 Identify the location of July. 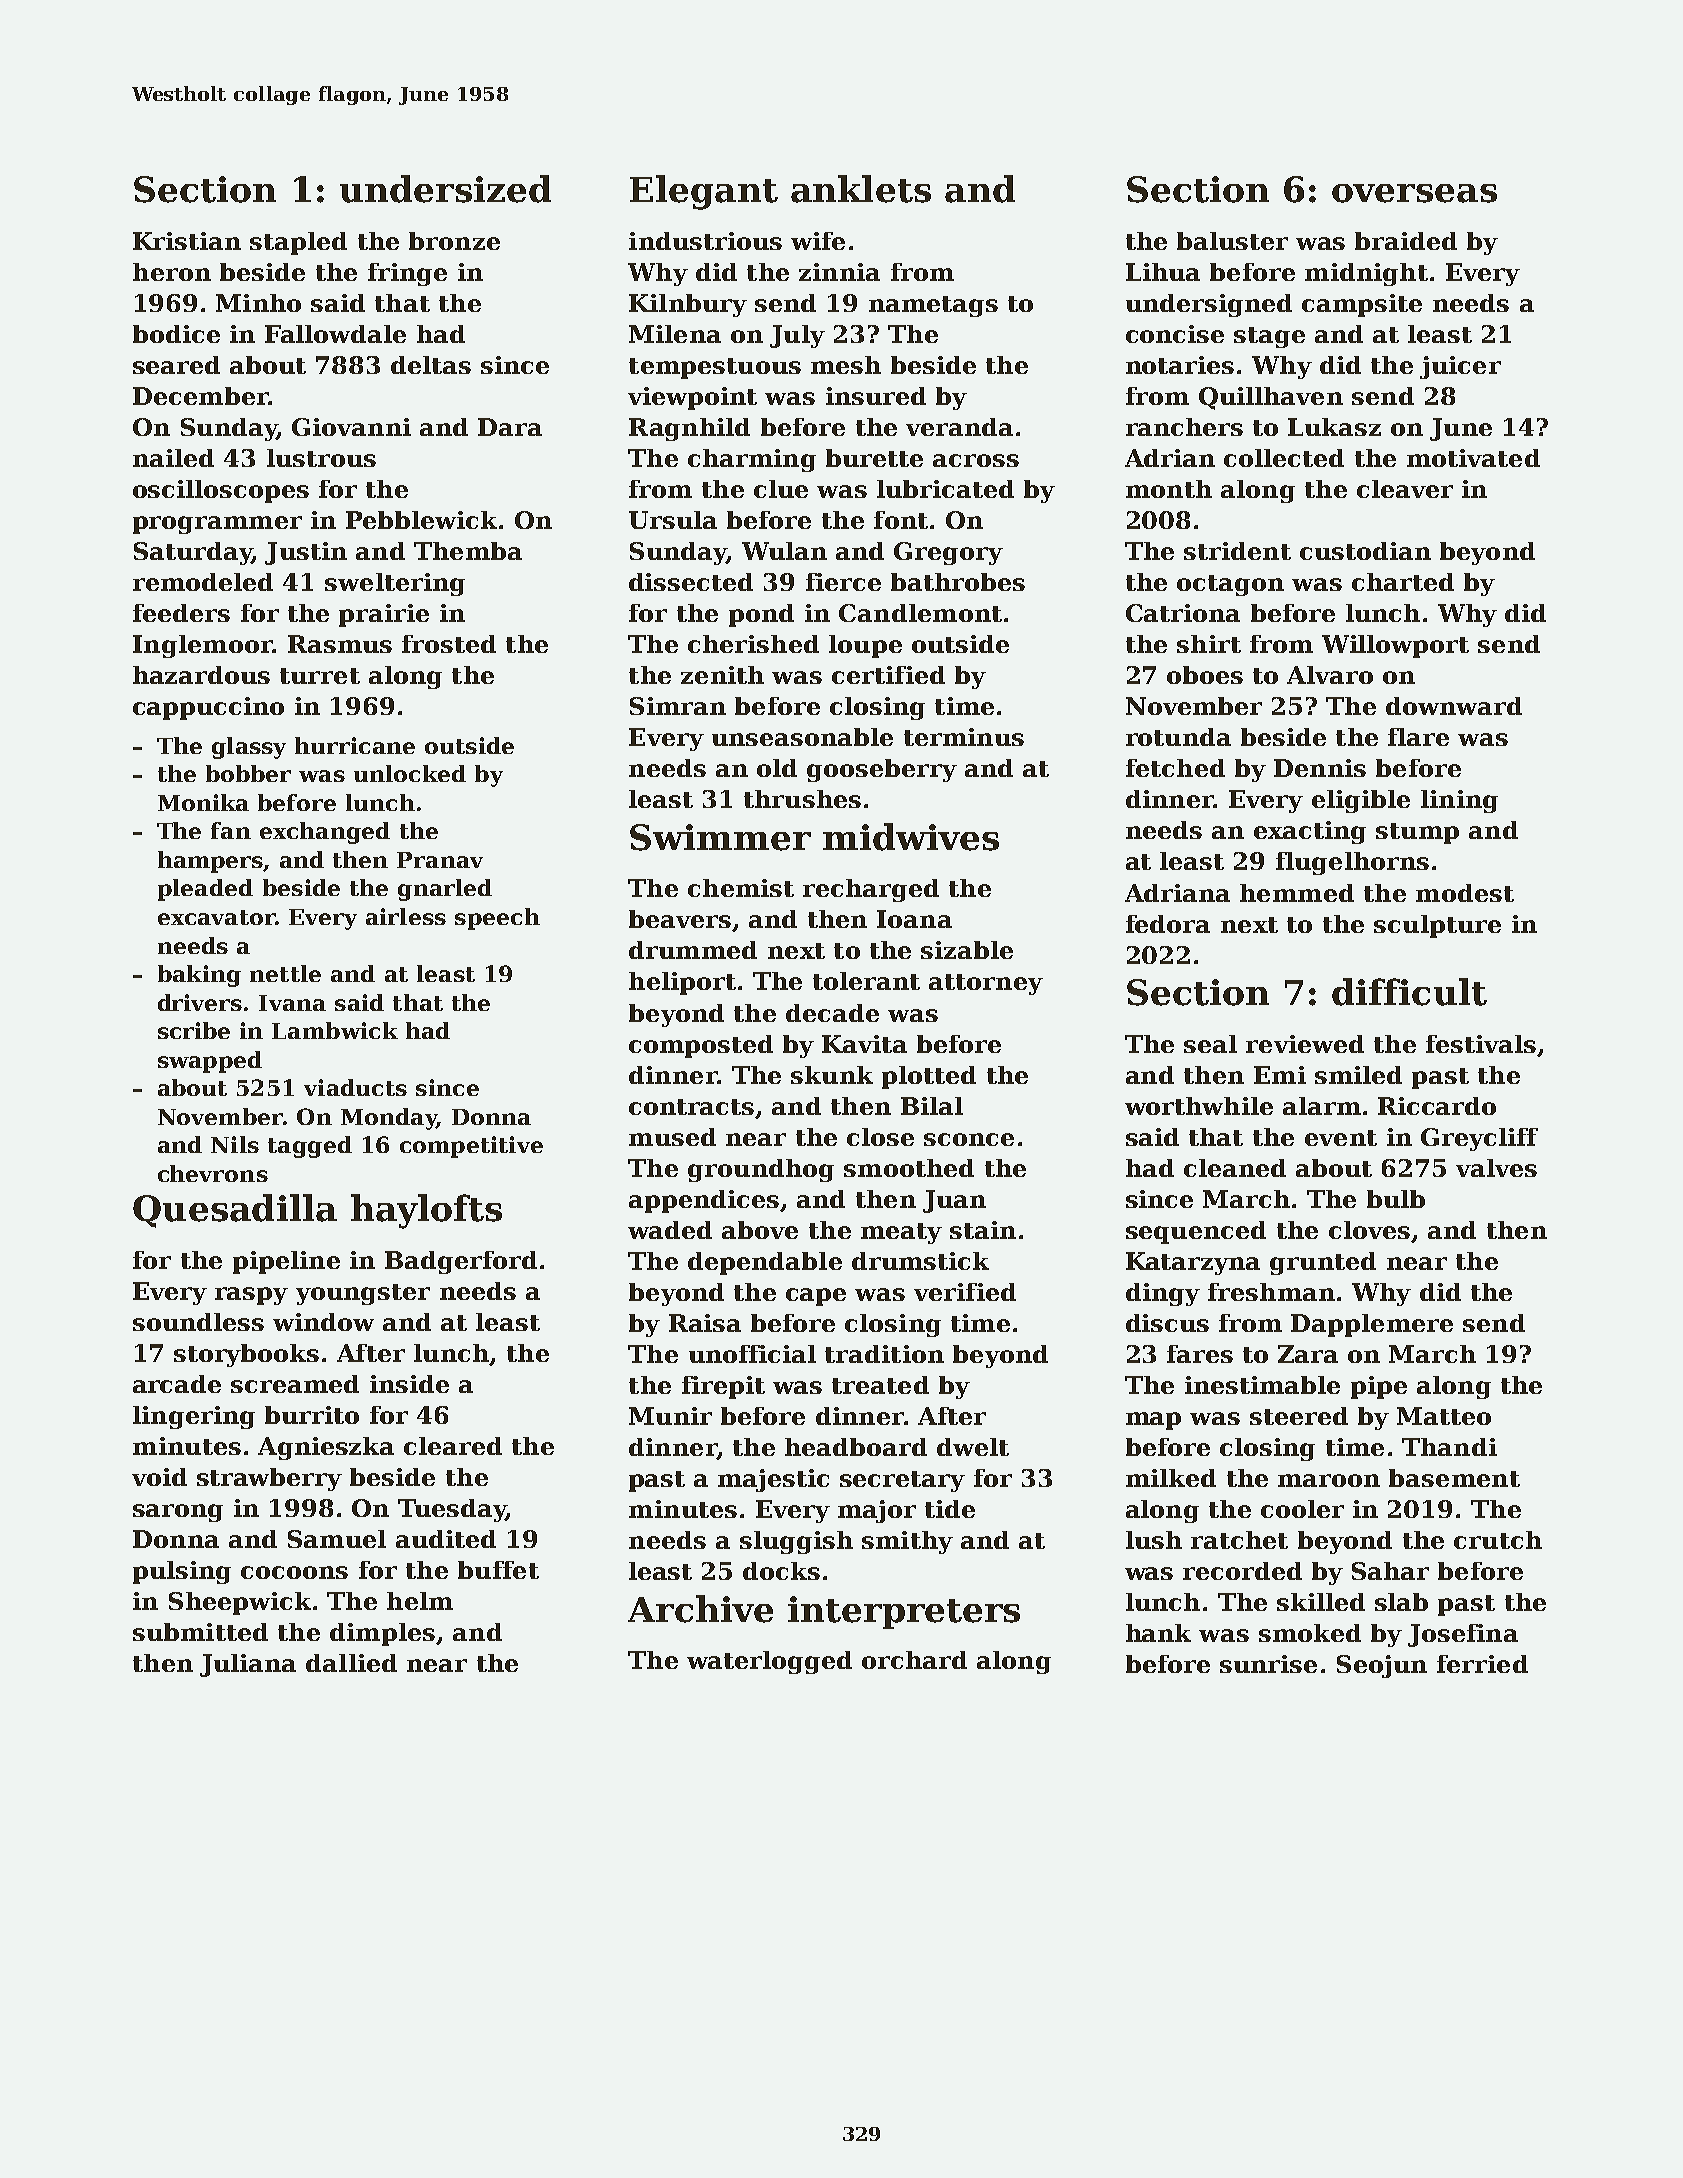
(797, 336).
